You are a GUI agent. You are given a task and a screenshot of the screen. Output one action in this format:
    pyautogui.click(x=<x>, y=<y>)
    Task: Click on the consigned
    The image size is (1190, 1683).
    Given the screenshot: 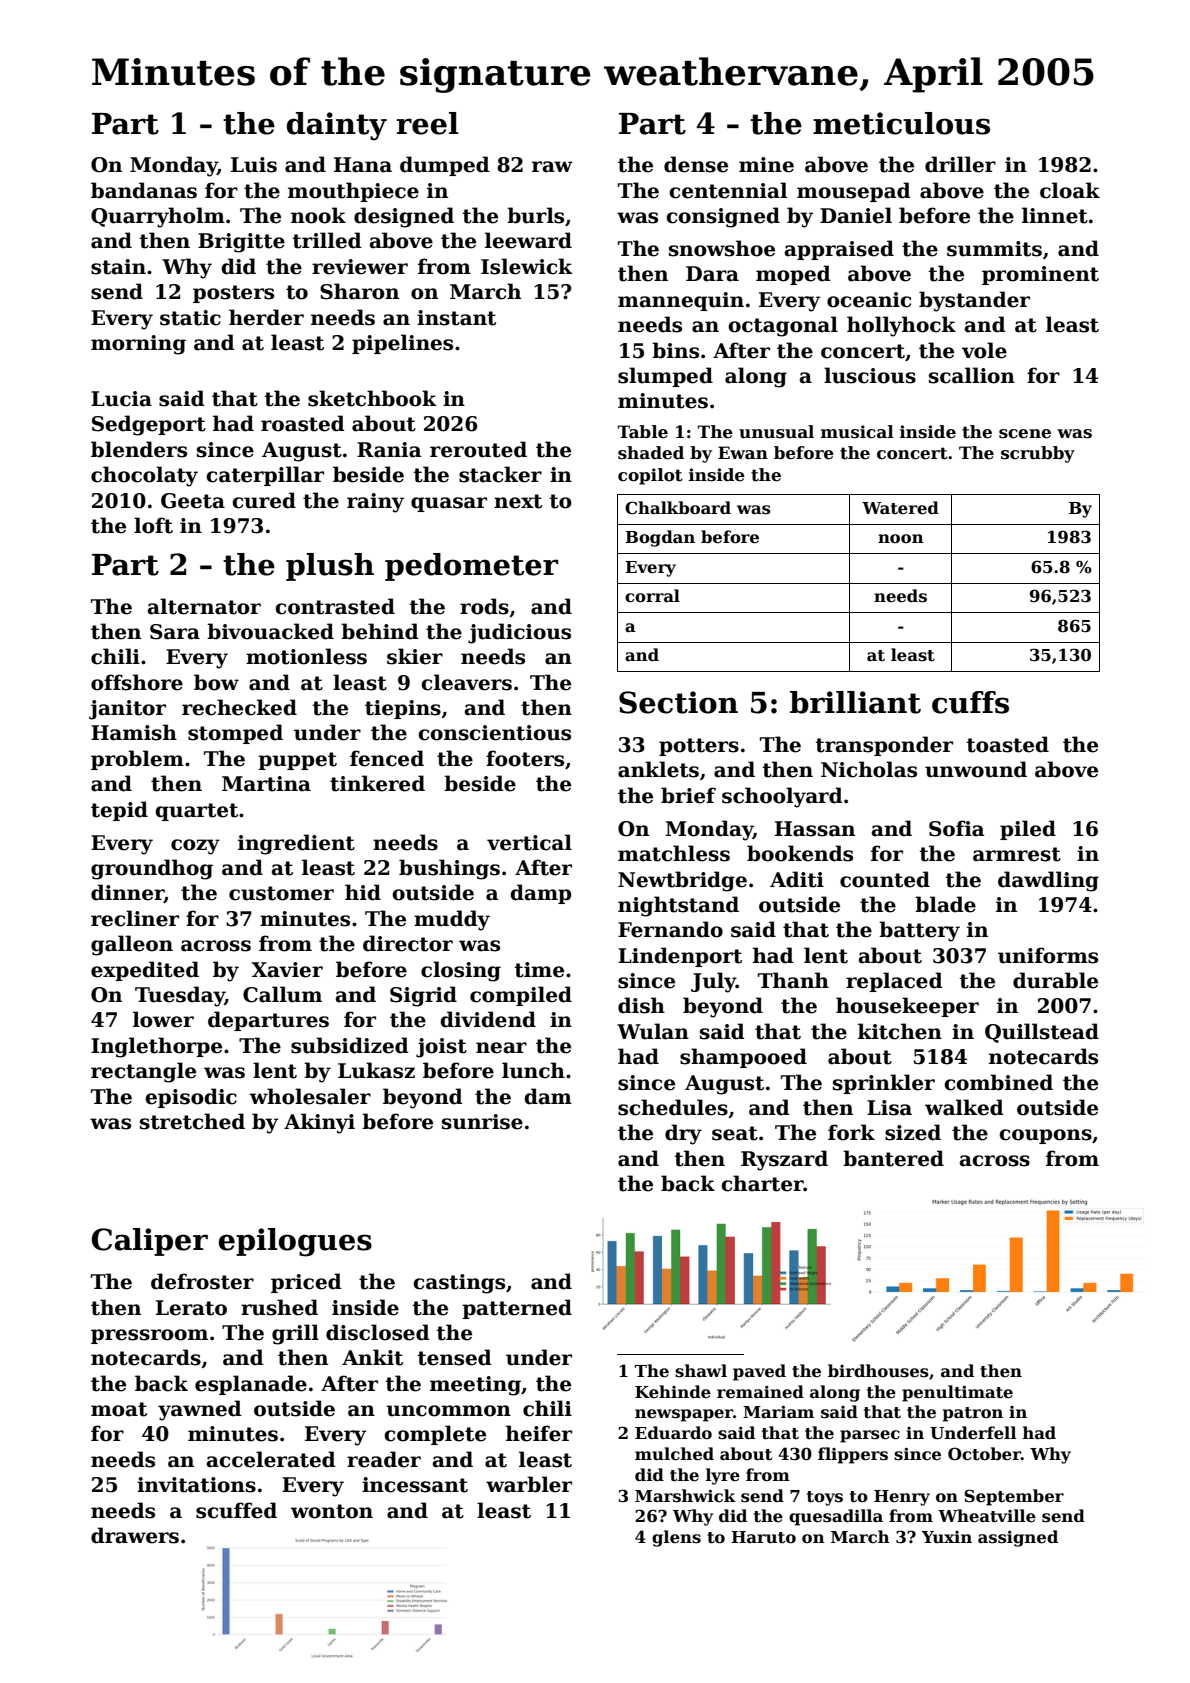 What is the action you would take?
    pyautogui.click(x=723, y=217)
